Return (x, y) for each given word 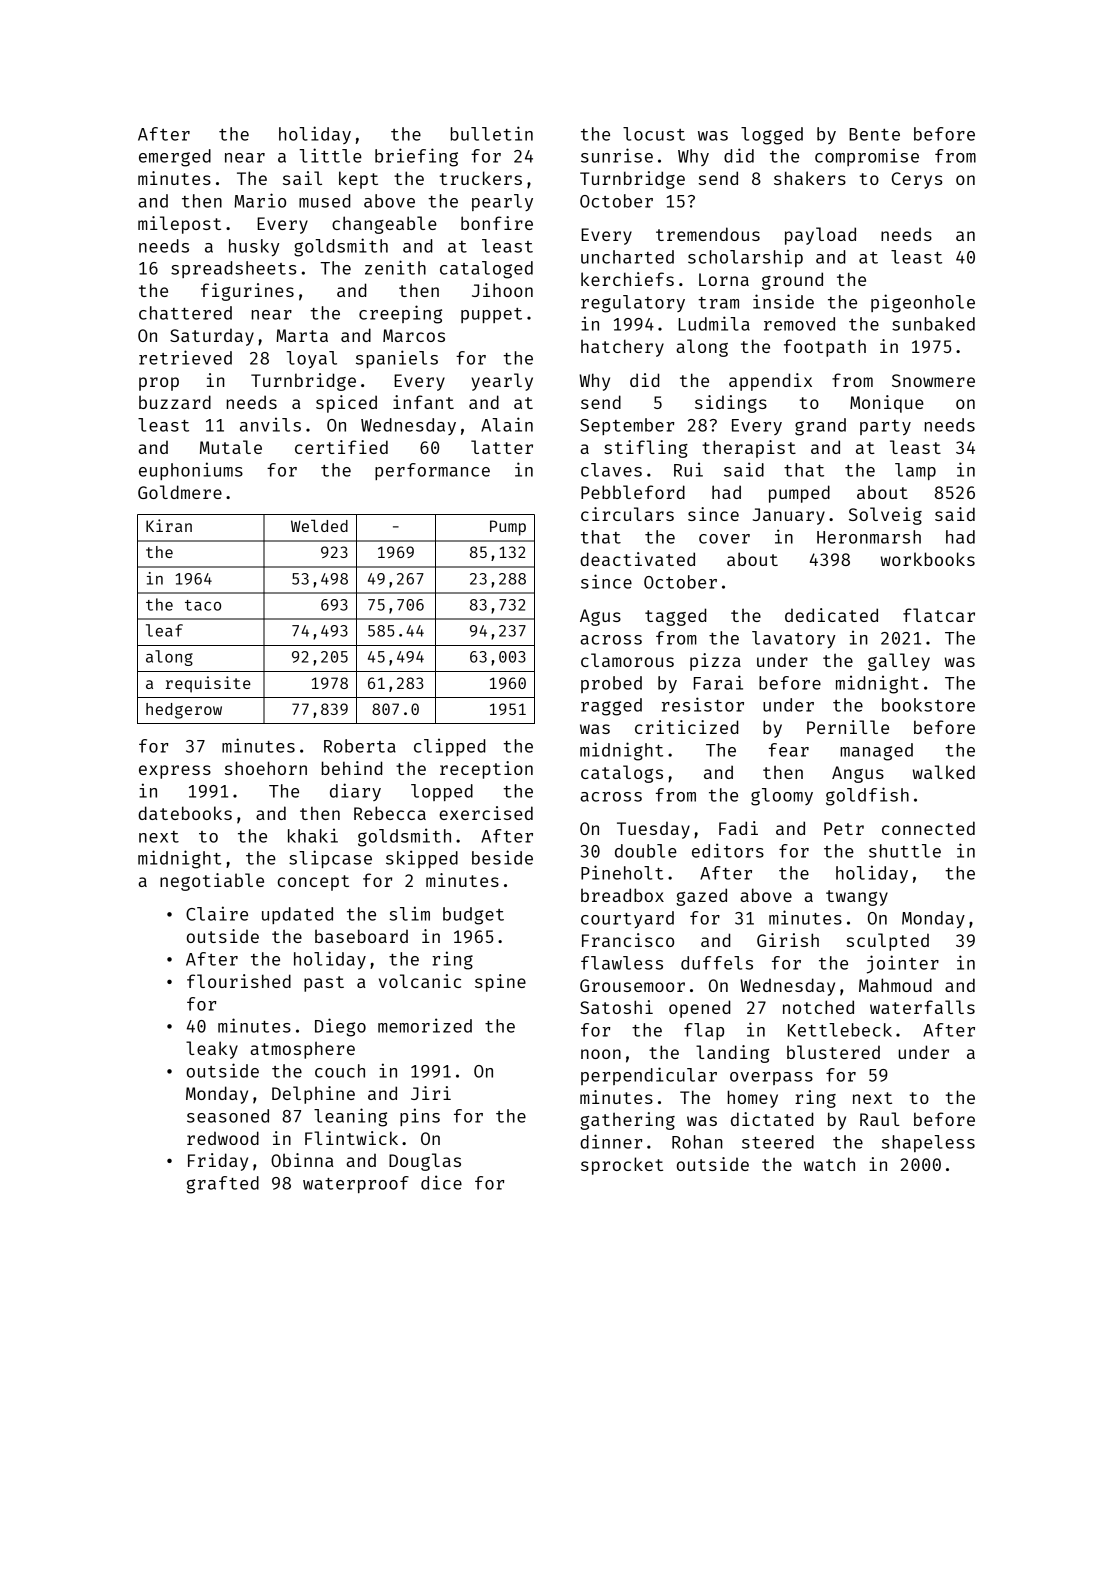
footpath (825, 348)
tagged (675, 617)
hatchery (622, 348)
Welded (319, 525)
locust (654, 134)
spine (500, 983)
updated (297, 915)
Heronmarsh (869, 537)
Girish (788, 940)
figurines (247, 292)
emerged (175, 158)
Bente (874, 134)
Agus (600, 617)
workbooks (928, 559)
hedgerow (184, 711)
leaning (350, 1117)
